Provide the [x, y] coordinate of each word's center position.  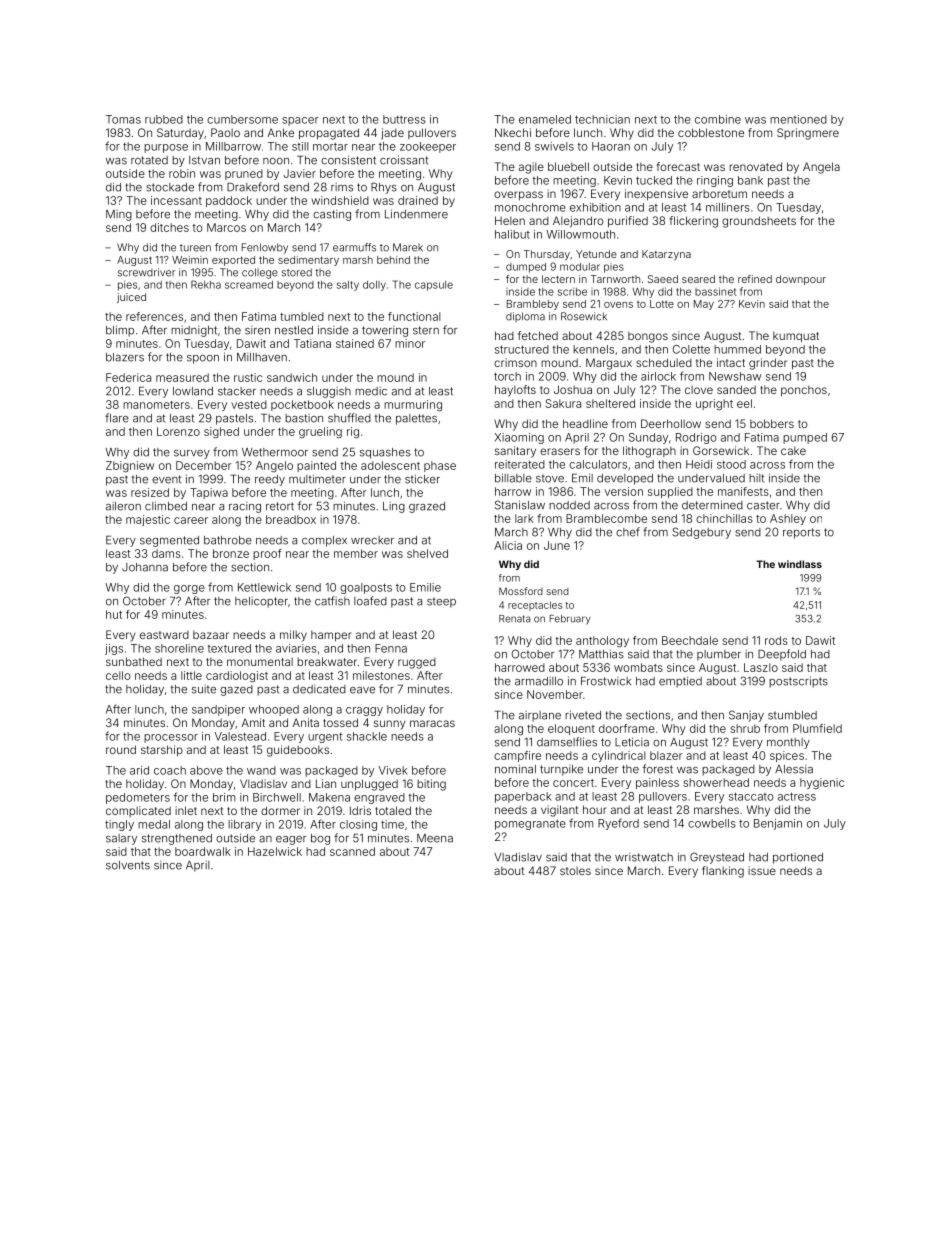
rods [776, 640]
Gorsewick [721, 450]
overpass [518, 196]
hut [114, 614]
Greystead [717, 858]
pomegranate [530, 825]
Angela [821, 168]
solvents [128, 865]
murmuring [413, 405]
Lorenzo [178, 431]
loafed [370, 601]
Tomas [123, 119]
